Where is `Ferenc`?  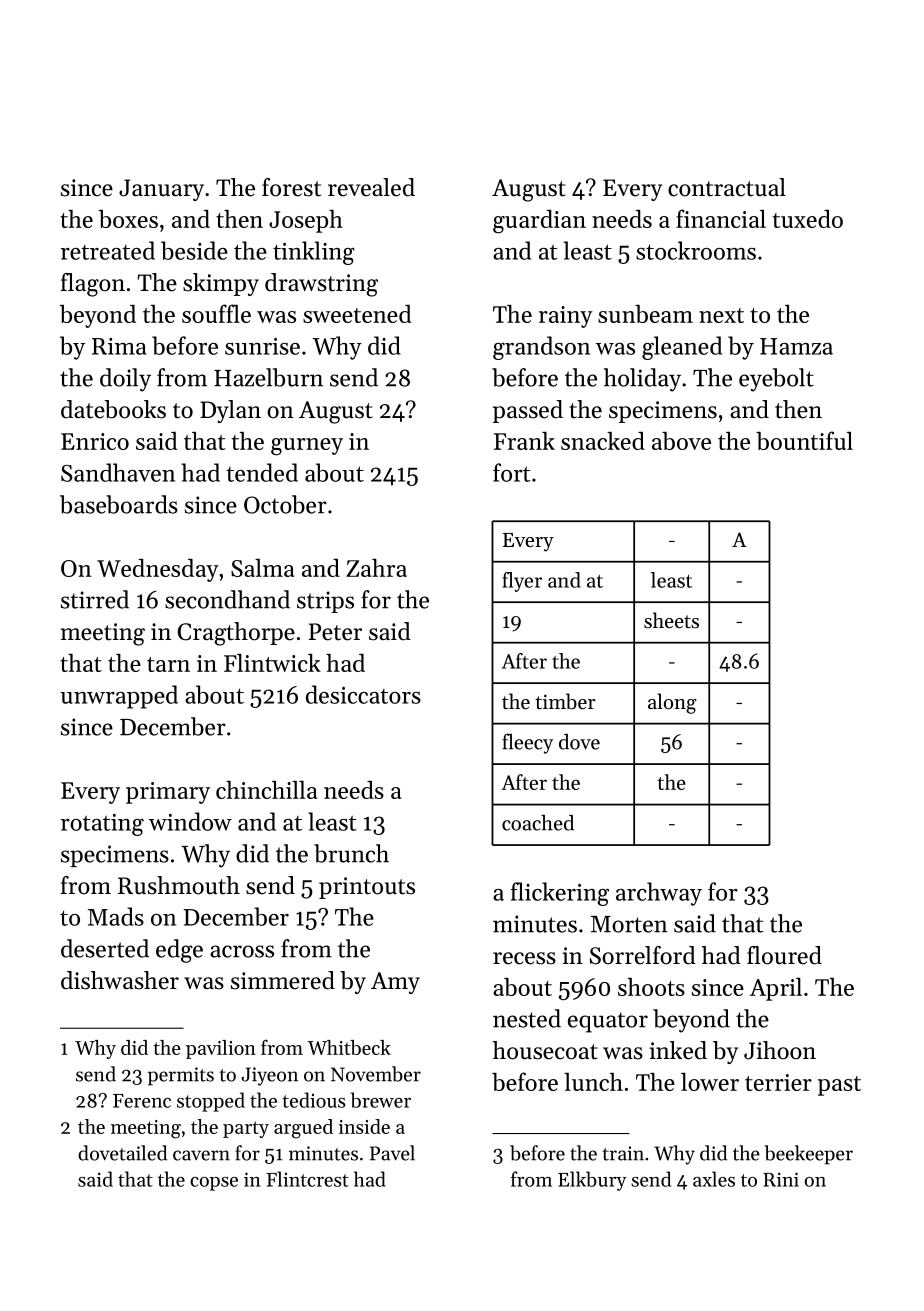
Ferenc is located at coordinates (142, 1101).
